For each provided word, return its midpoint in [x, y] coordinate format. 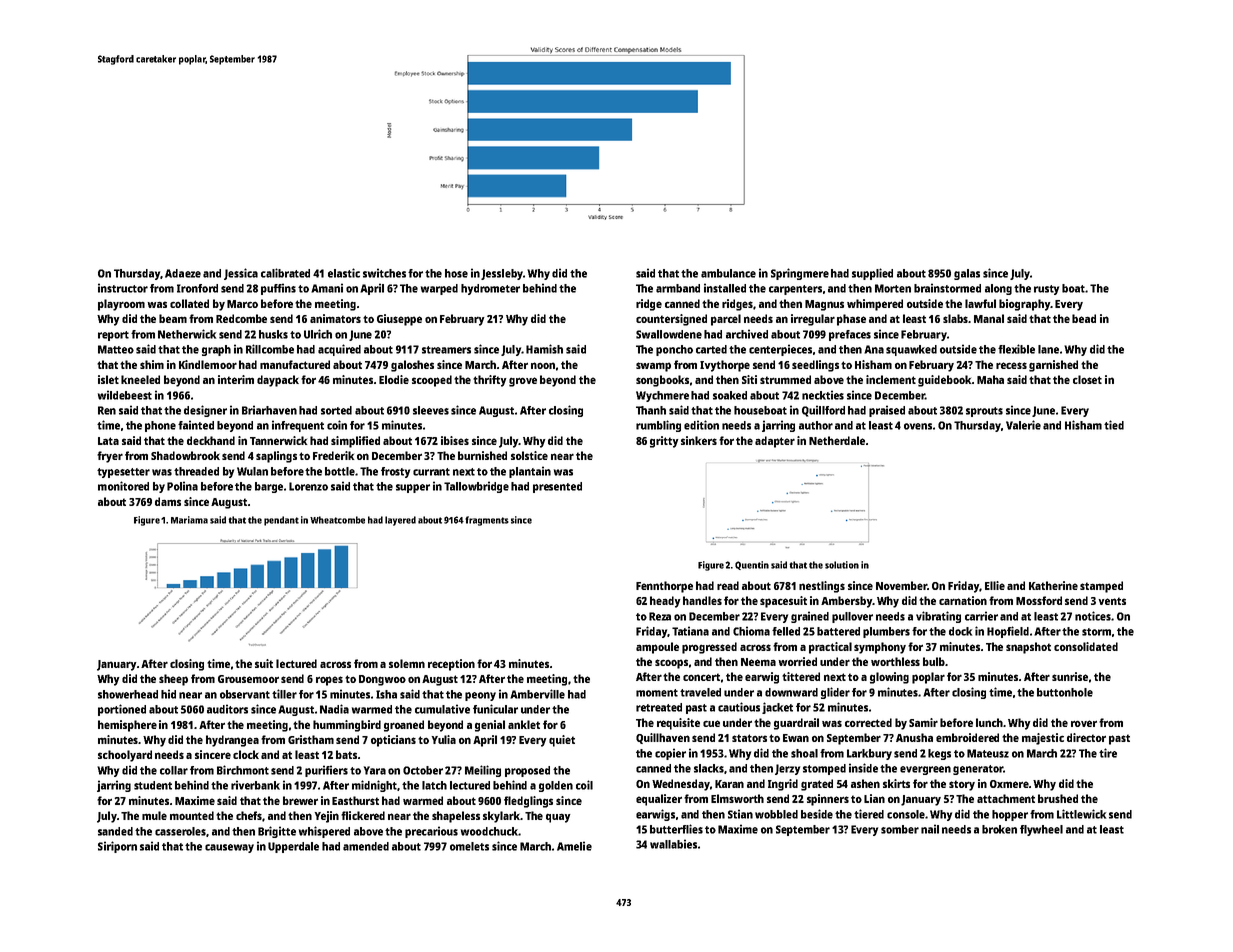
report [113, 336]
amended [366, 846]
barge [269, 487]
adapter [775, 442]
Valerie [1023, 425]
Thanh [651, 410]
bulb [934, 661]
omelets [469, 846]
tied [1114, 425]
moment [657, 693]
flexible [1016, 349]
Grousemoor [248, 679]
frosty [395, 472]
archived [747, 334]
